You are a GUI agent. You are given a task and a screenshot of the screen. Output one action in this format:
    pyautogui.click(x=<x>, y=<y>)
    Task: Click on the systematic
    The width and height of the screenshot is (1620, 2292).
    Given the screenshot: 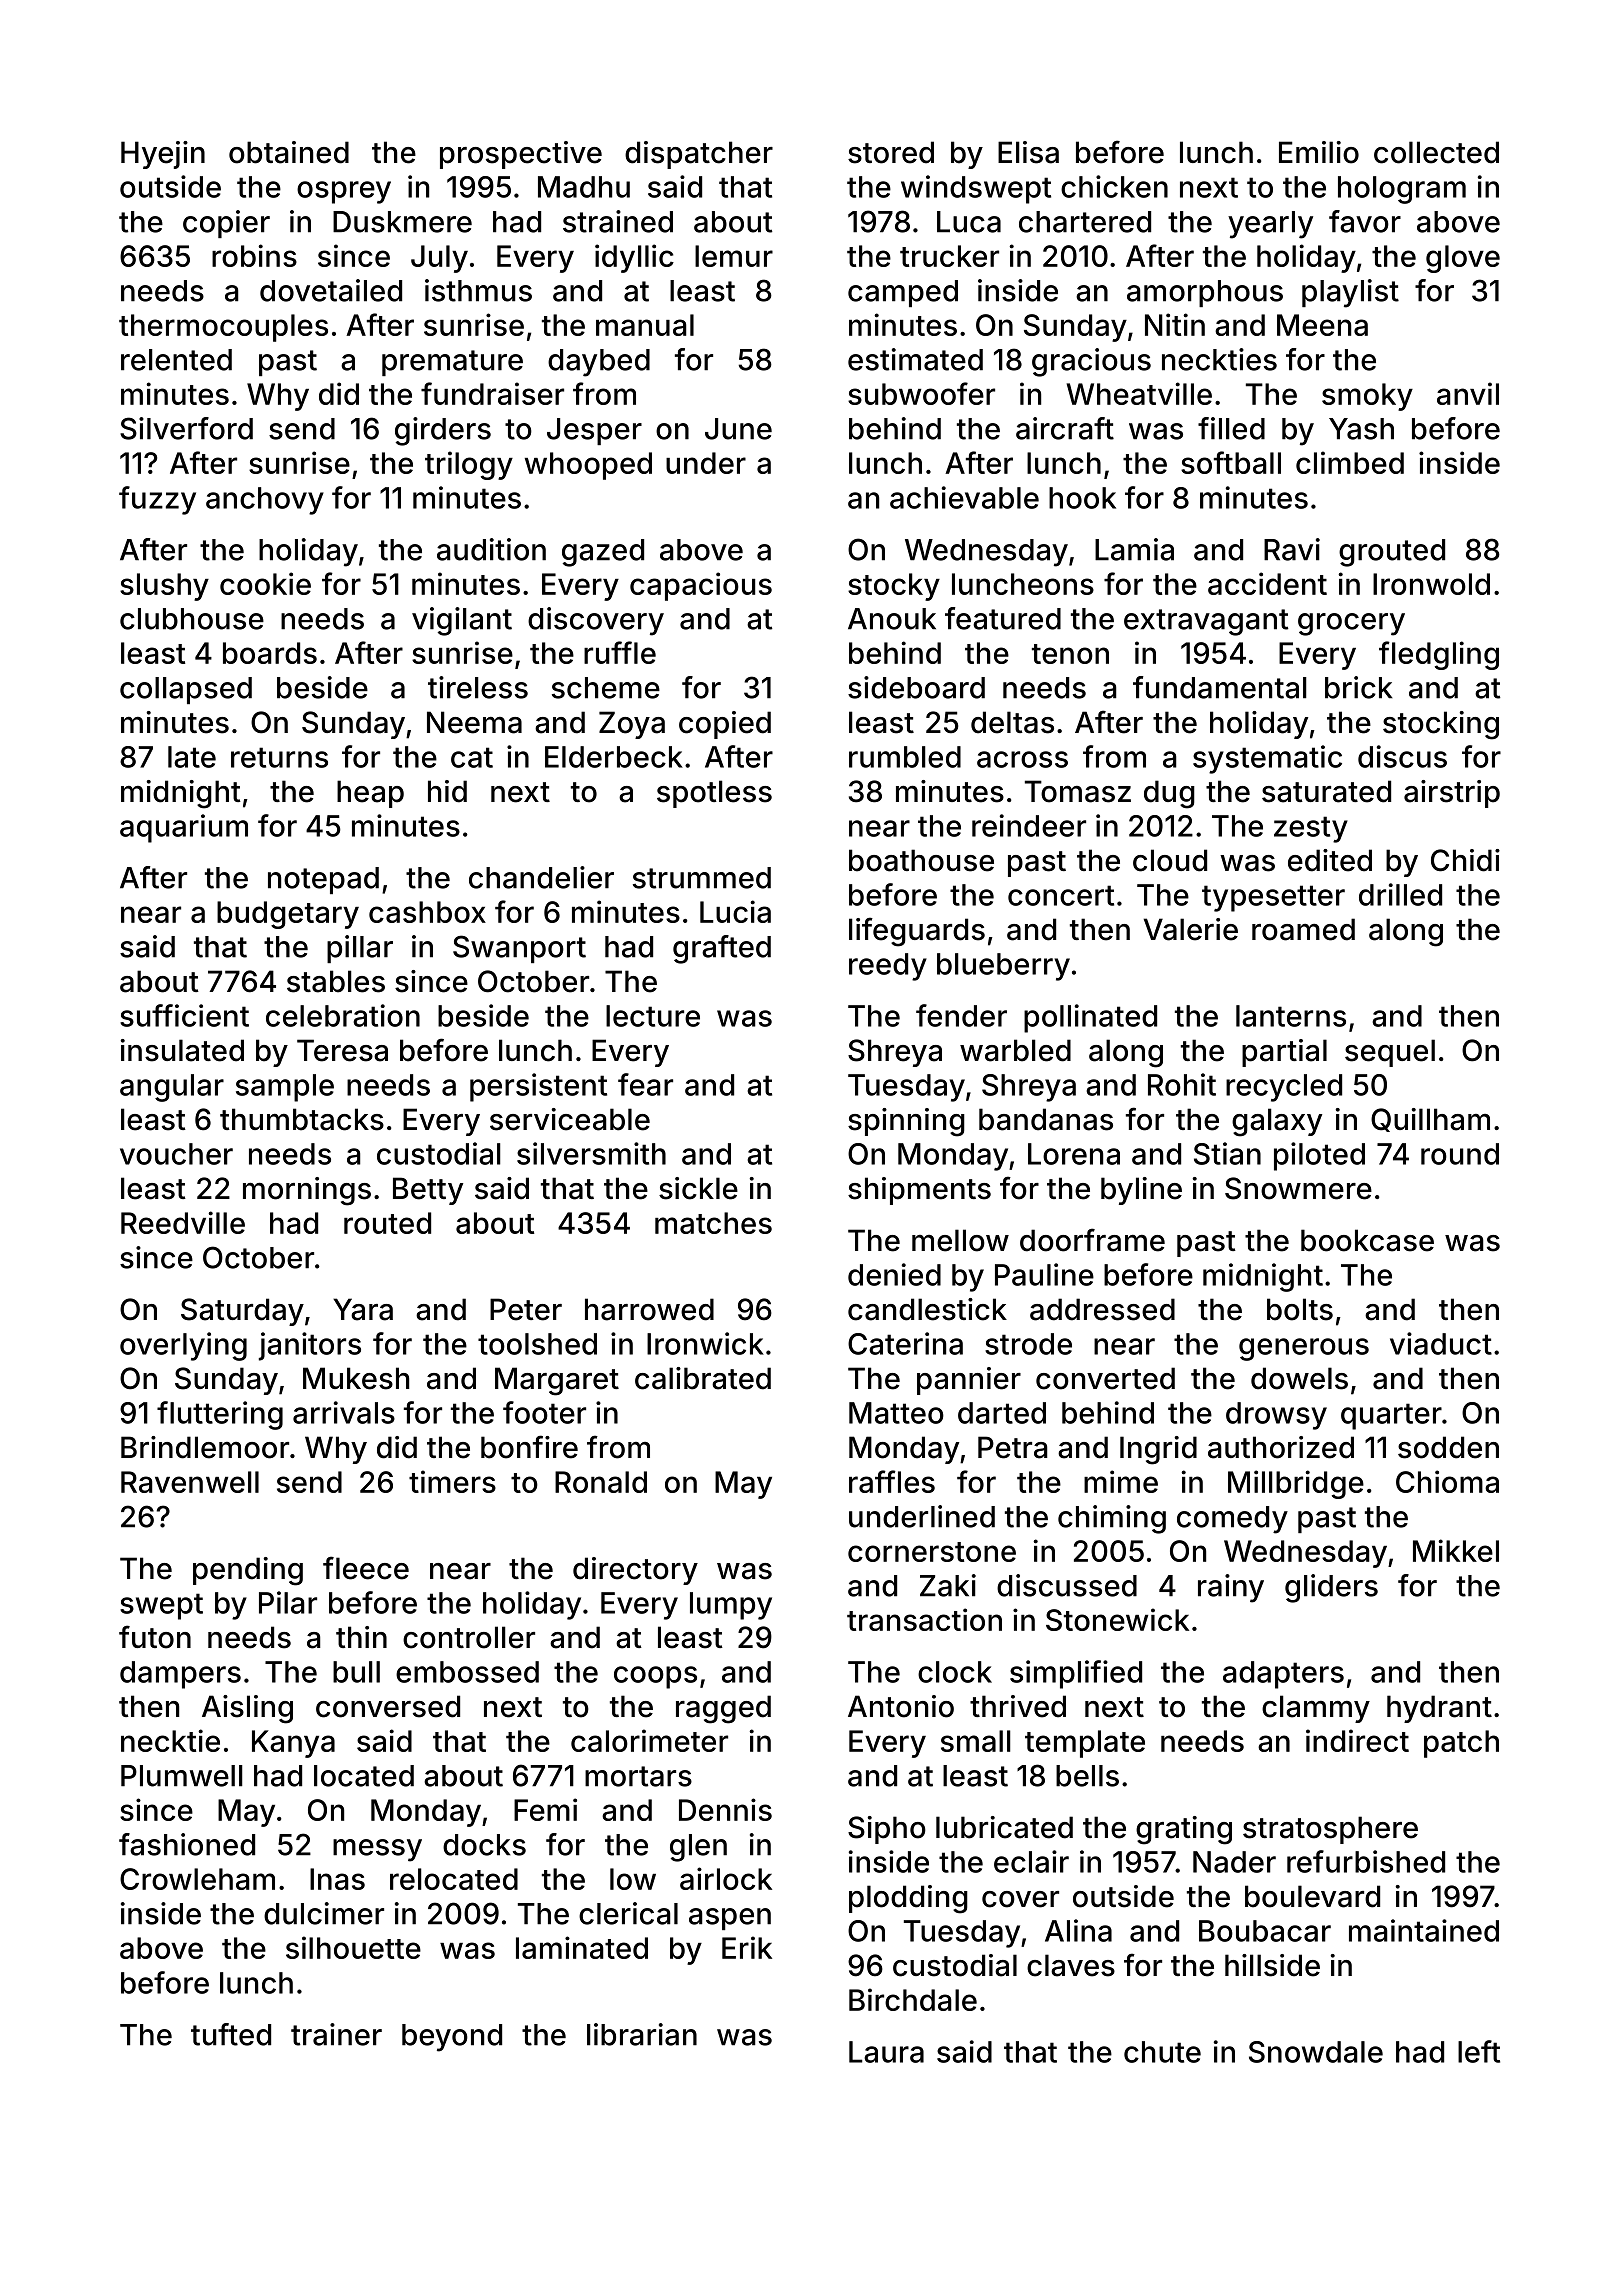 What is the action you would take?
    pyautogui.click(x=1267, y=759)
